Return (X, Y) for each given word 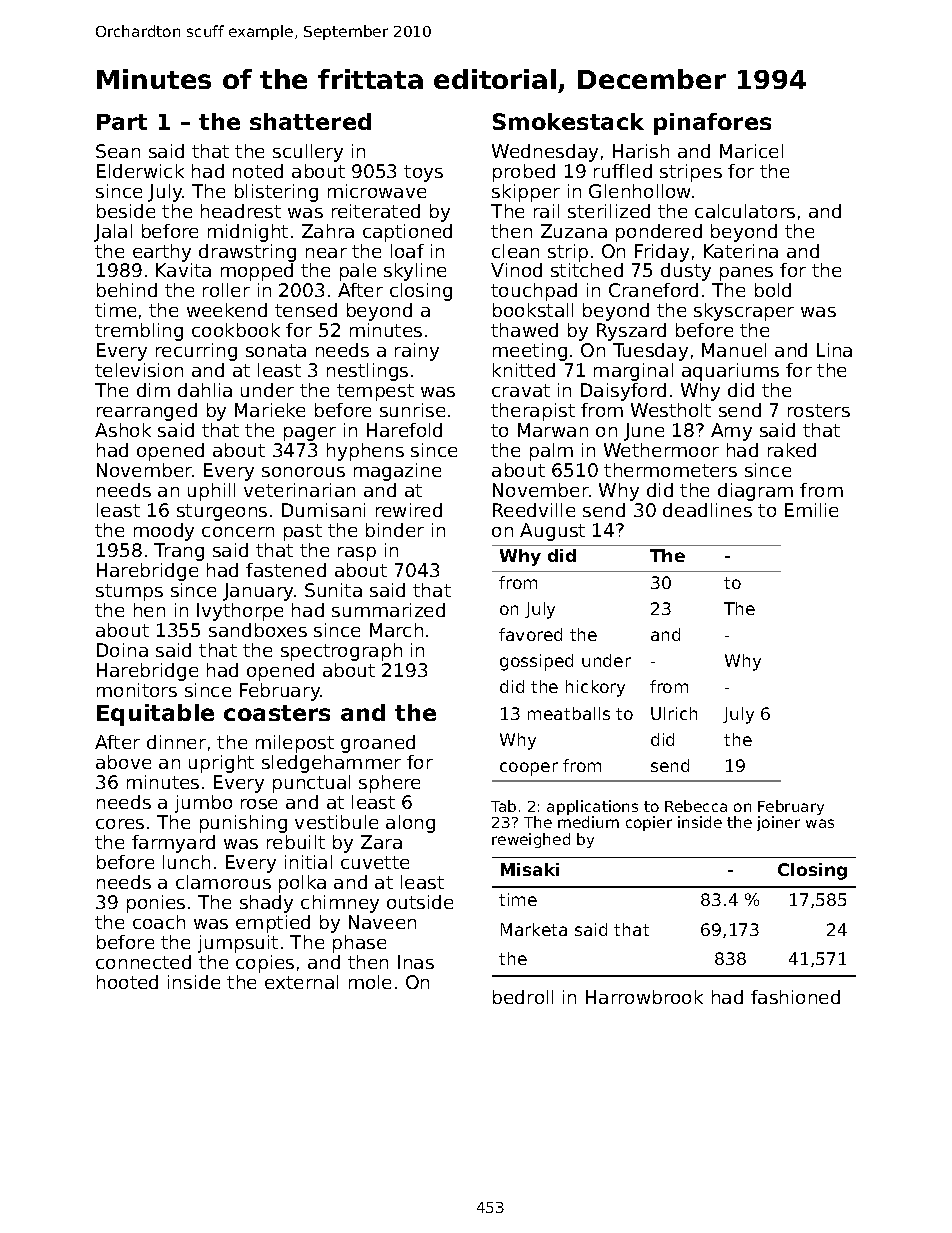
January (258, 592)
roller (226, 290)
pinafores (712, 124)
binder (395, 530)
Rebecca (696, 806)
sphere (389, 784)
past (303, 532)
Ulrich (674, 713)
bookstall (533, 310)
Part (122, 122)
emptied (273, 924)
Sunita (333, 590)
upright (221, 764)
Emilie (811, 510)
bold (773, 290)
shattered (310, 121)
